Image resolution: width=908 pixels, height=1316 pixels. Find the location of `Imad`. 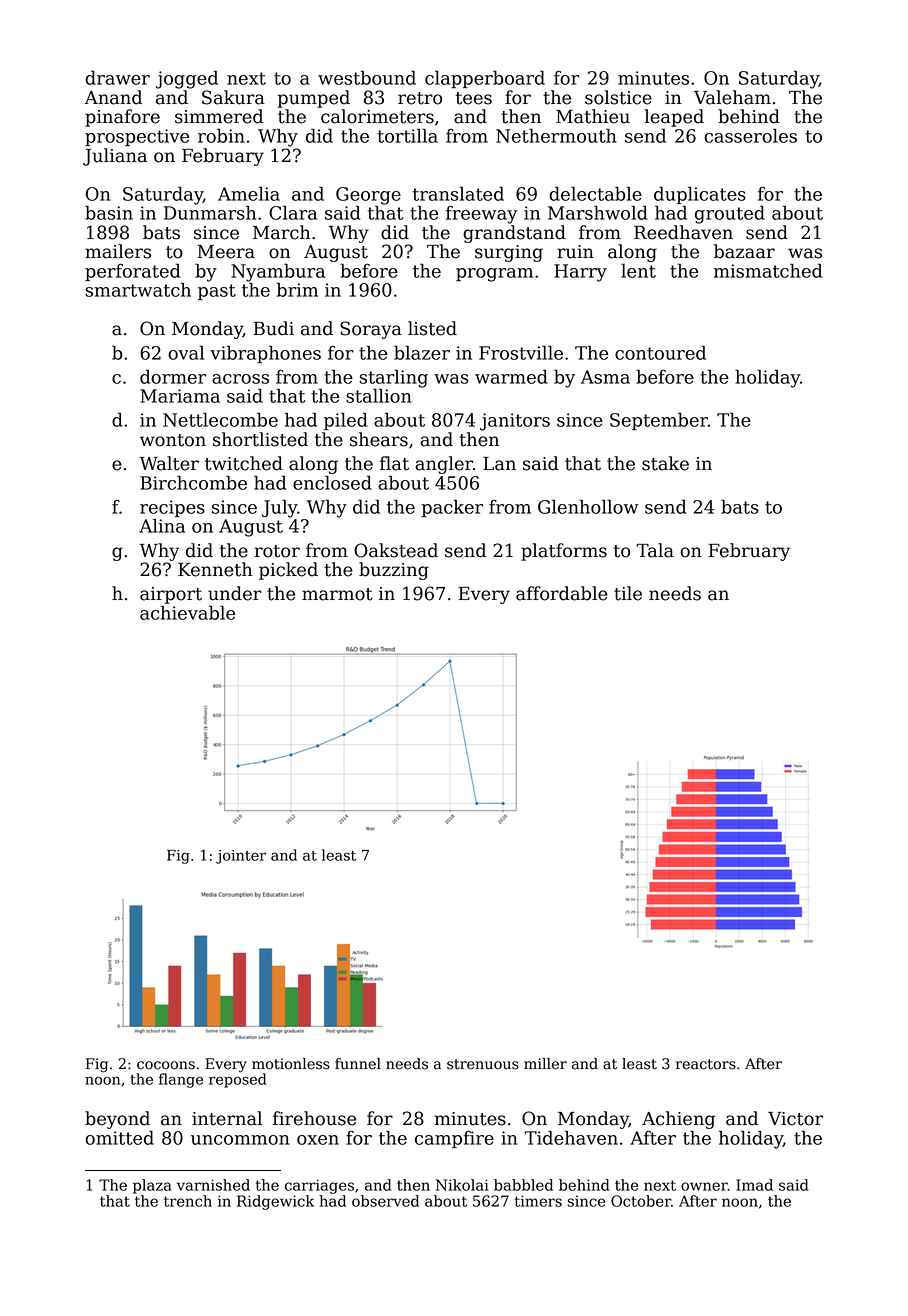

Imad is located at coordinates (754, 1185).
